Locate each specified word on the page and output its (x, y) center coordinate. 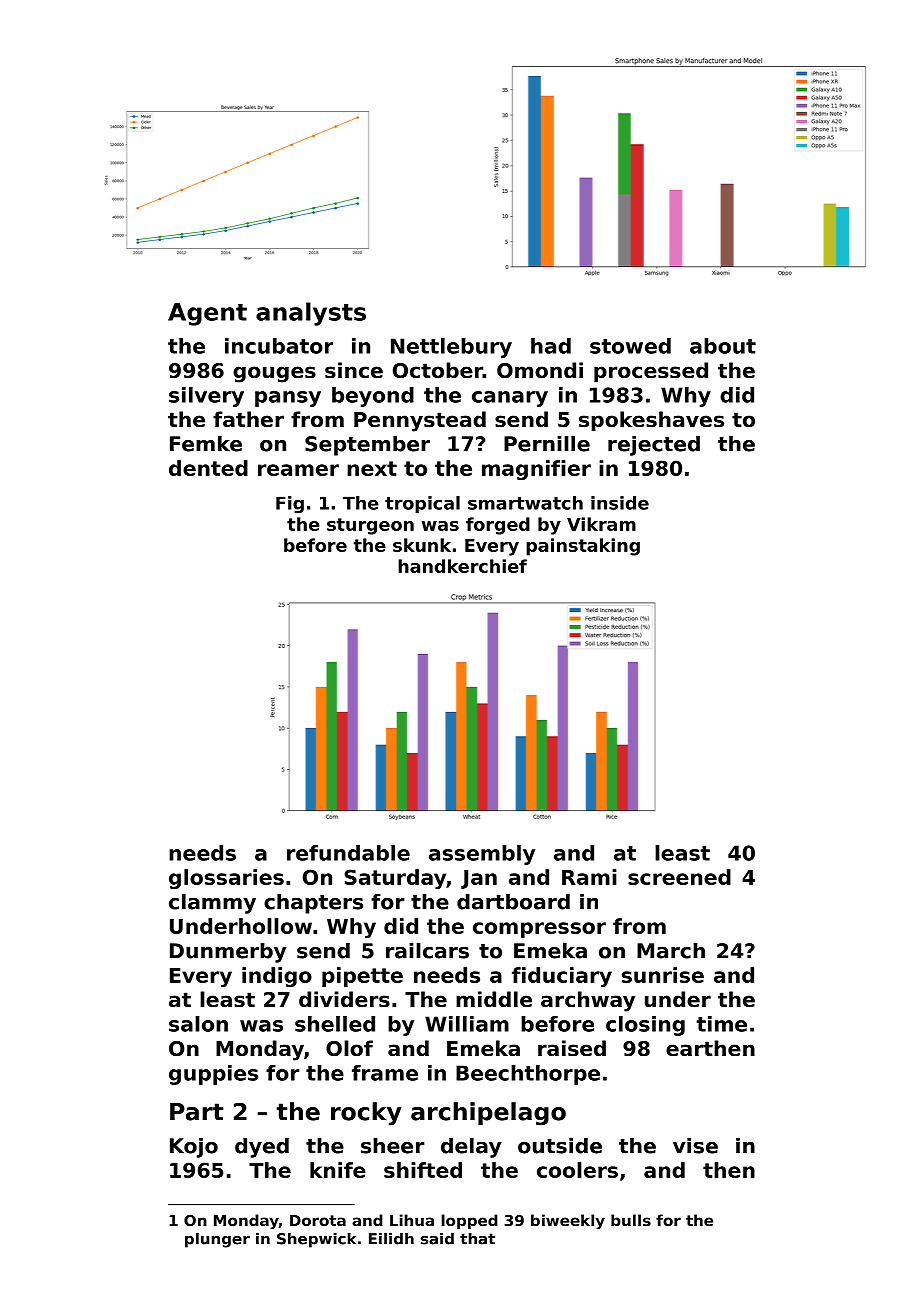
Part (197, 1112)
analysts (311, 314)
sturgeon (370, 526)
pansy (288, 399)
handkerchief (462, 566)
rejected (654, 446)
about (723, 346)
